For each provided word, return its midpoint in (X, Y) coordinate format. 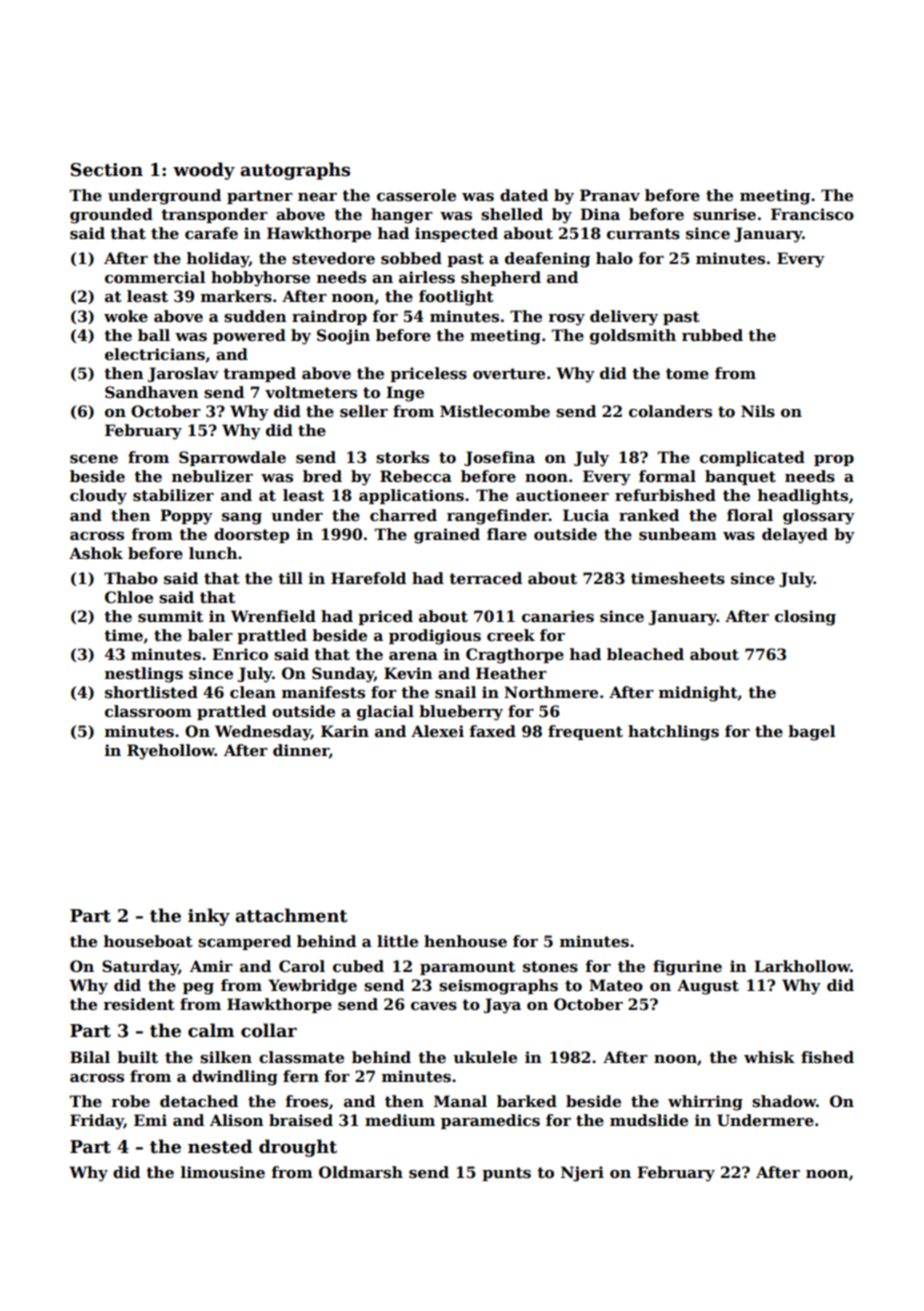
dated (524, 195)
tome (687, 373)
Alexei (437, 731)
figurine (687, 968)
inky (209, 917)
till (290, 578)
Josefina (499, 458)
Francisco (812, 214)
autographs (295, 171)
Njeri (582, 1174)
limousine (223, 1172)
